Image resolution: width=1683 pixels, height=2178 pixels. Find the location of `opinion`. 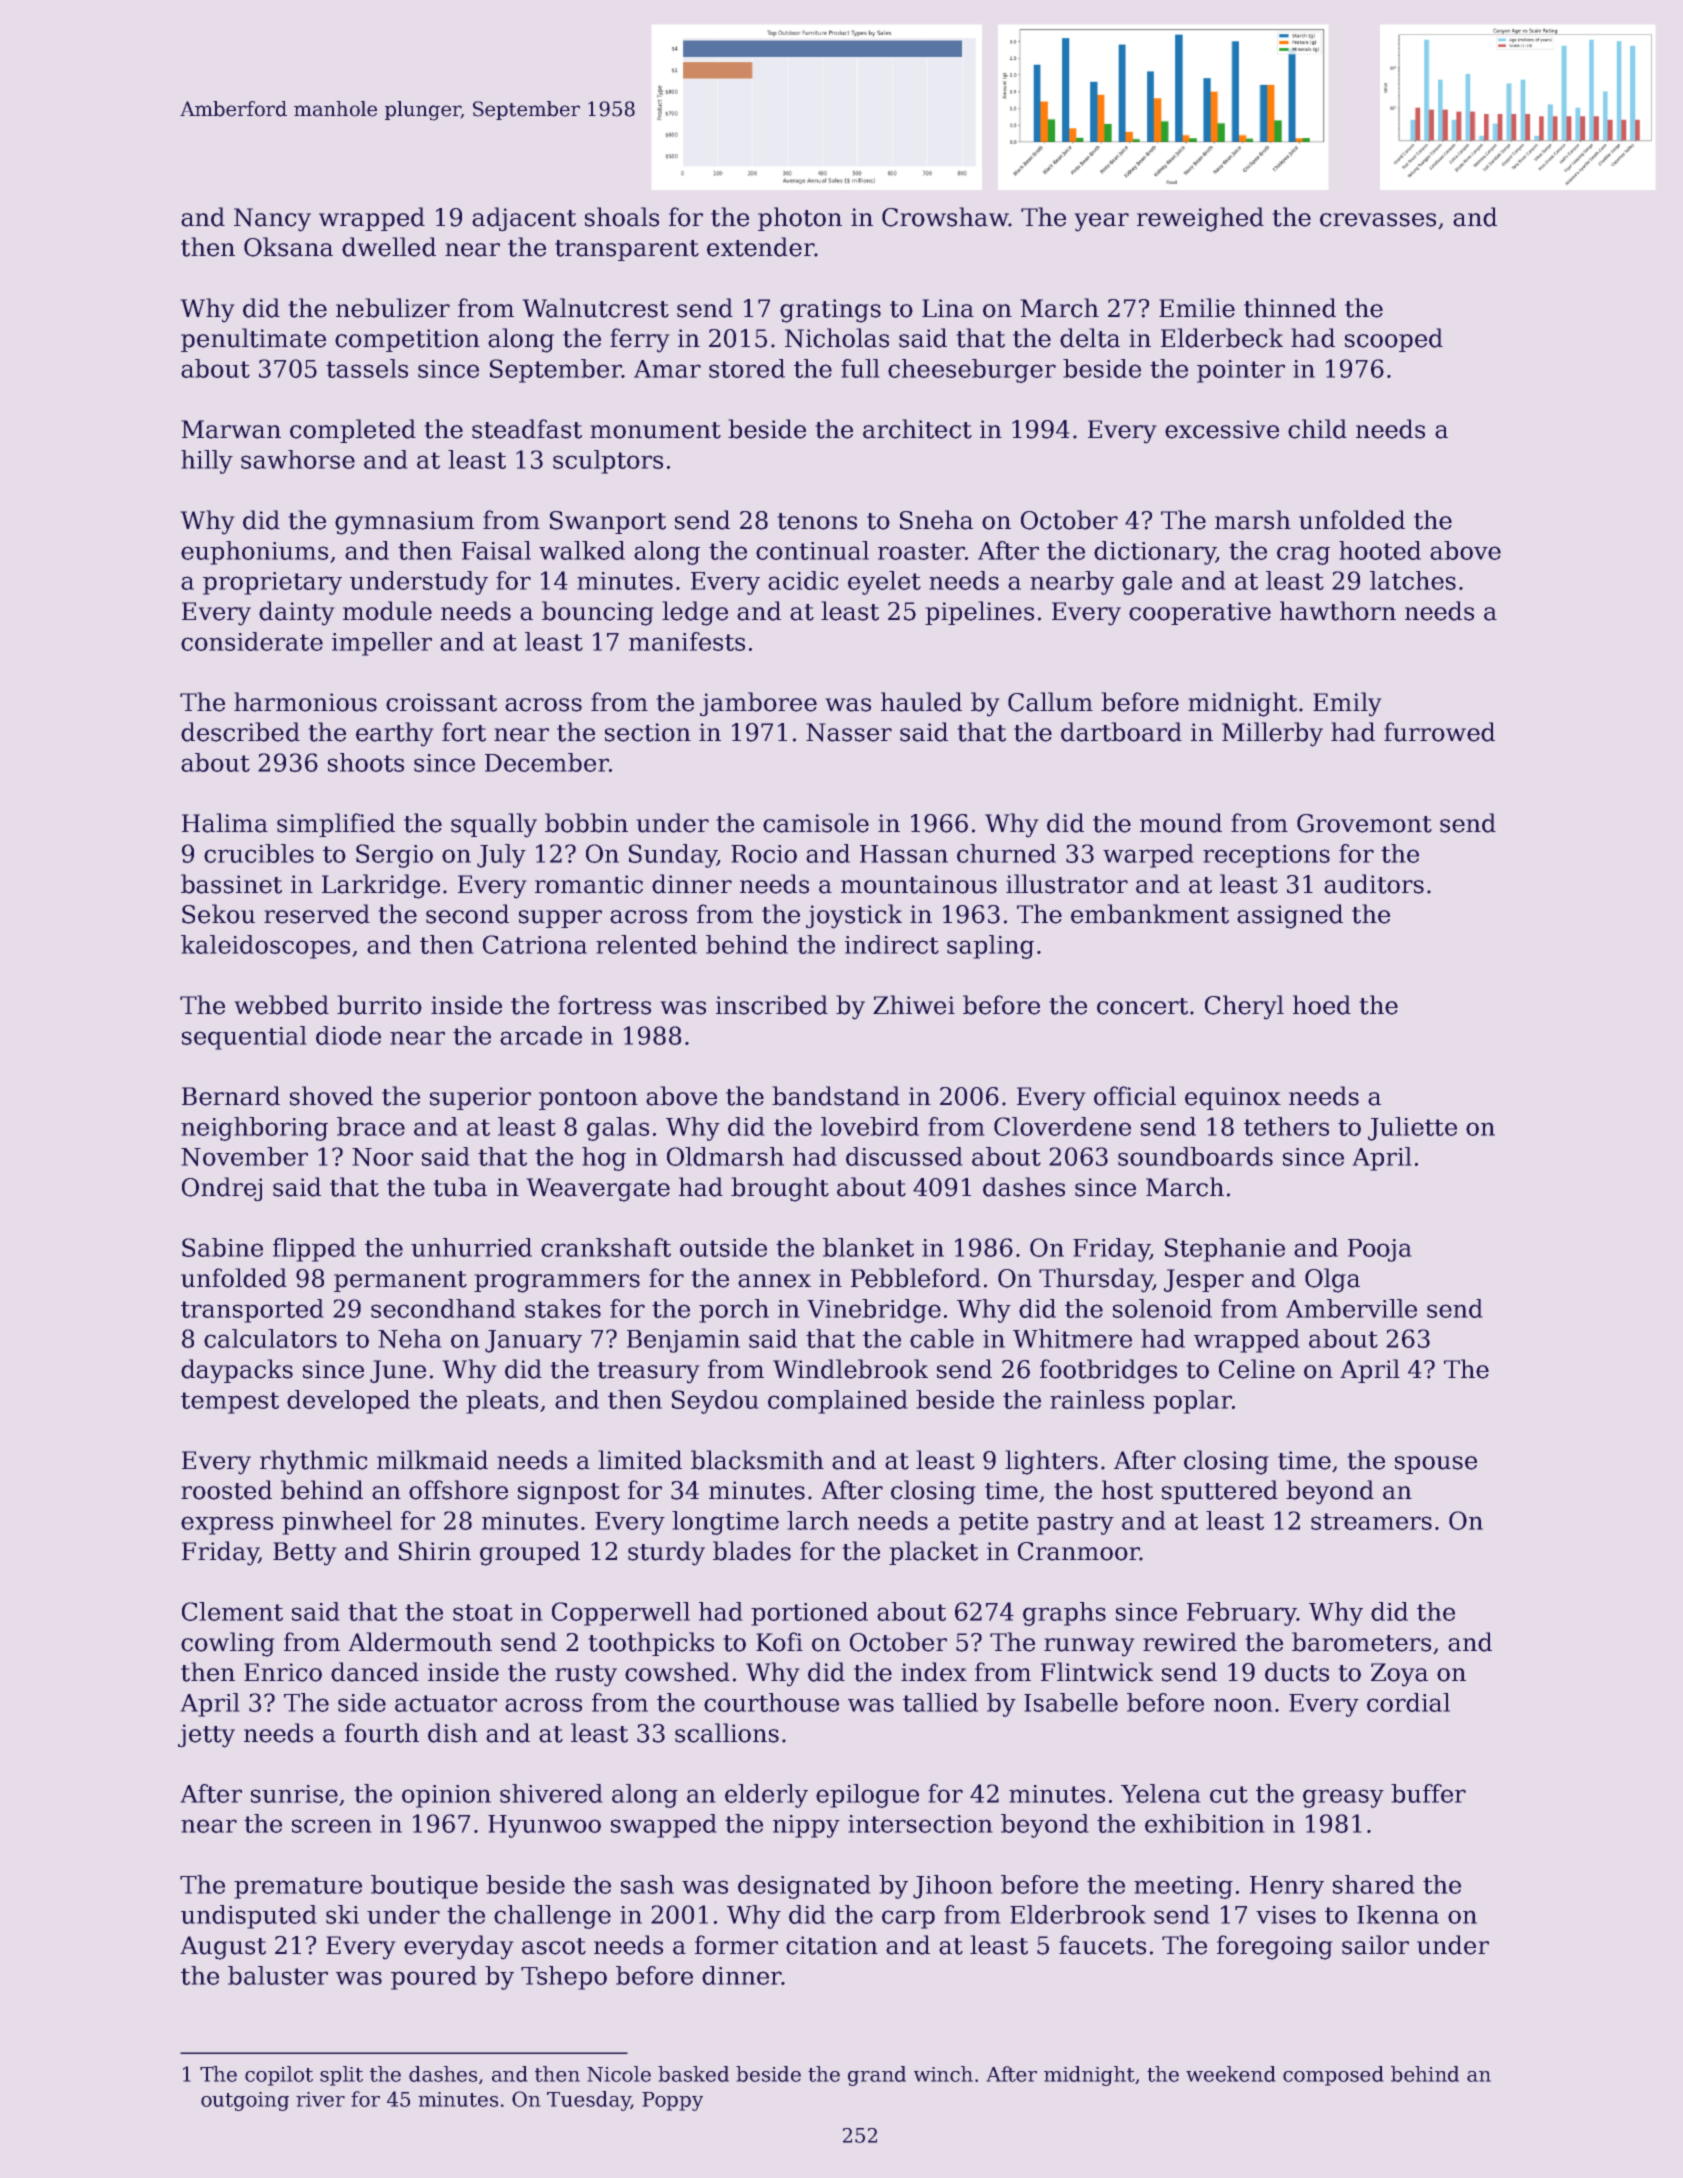

opinion is located at coordinates (446, 1796).
